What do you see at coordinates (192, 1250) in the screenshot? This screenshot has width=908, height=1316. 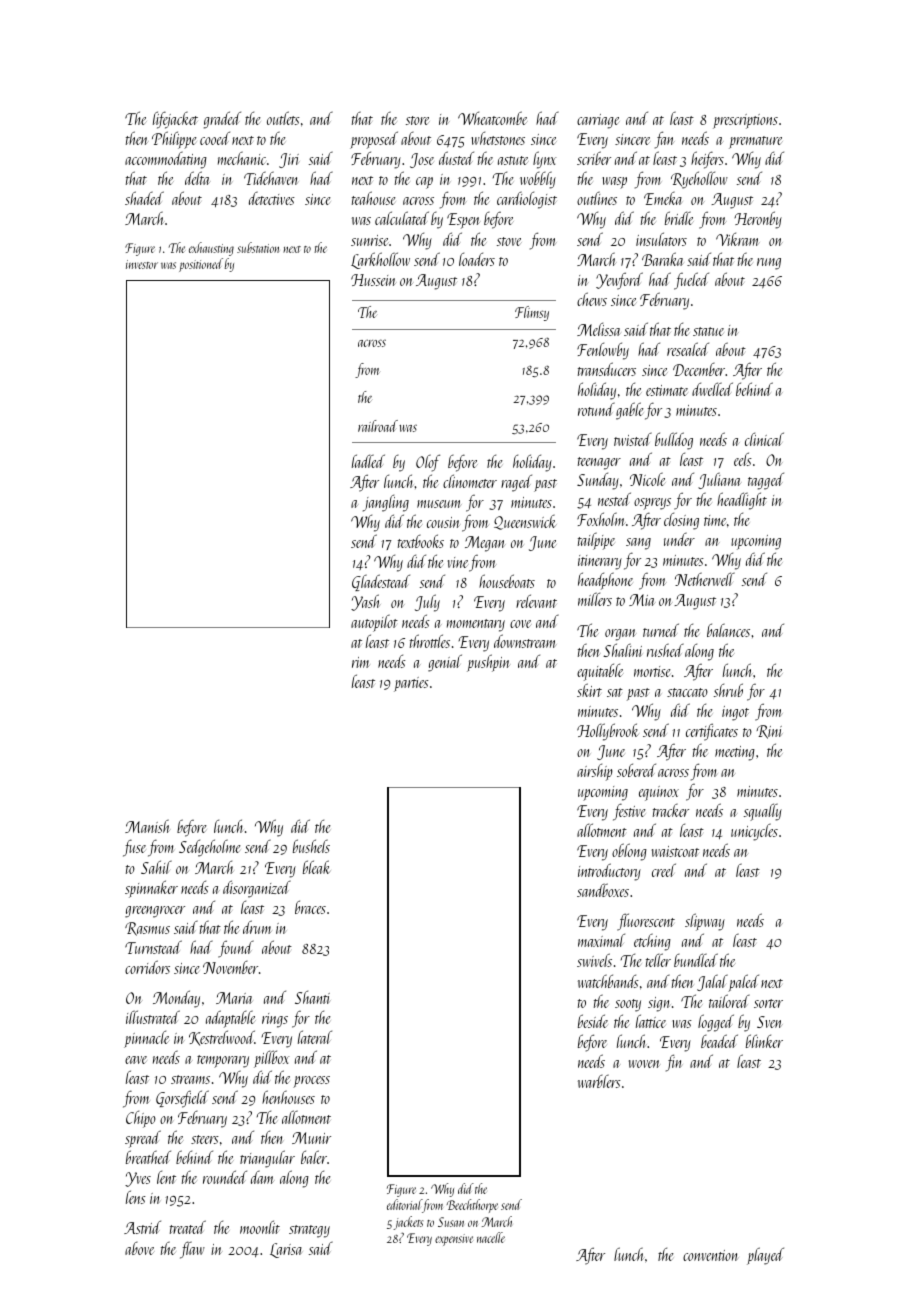 I see `flaw` at bounding box center [192, 1250].
